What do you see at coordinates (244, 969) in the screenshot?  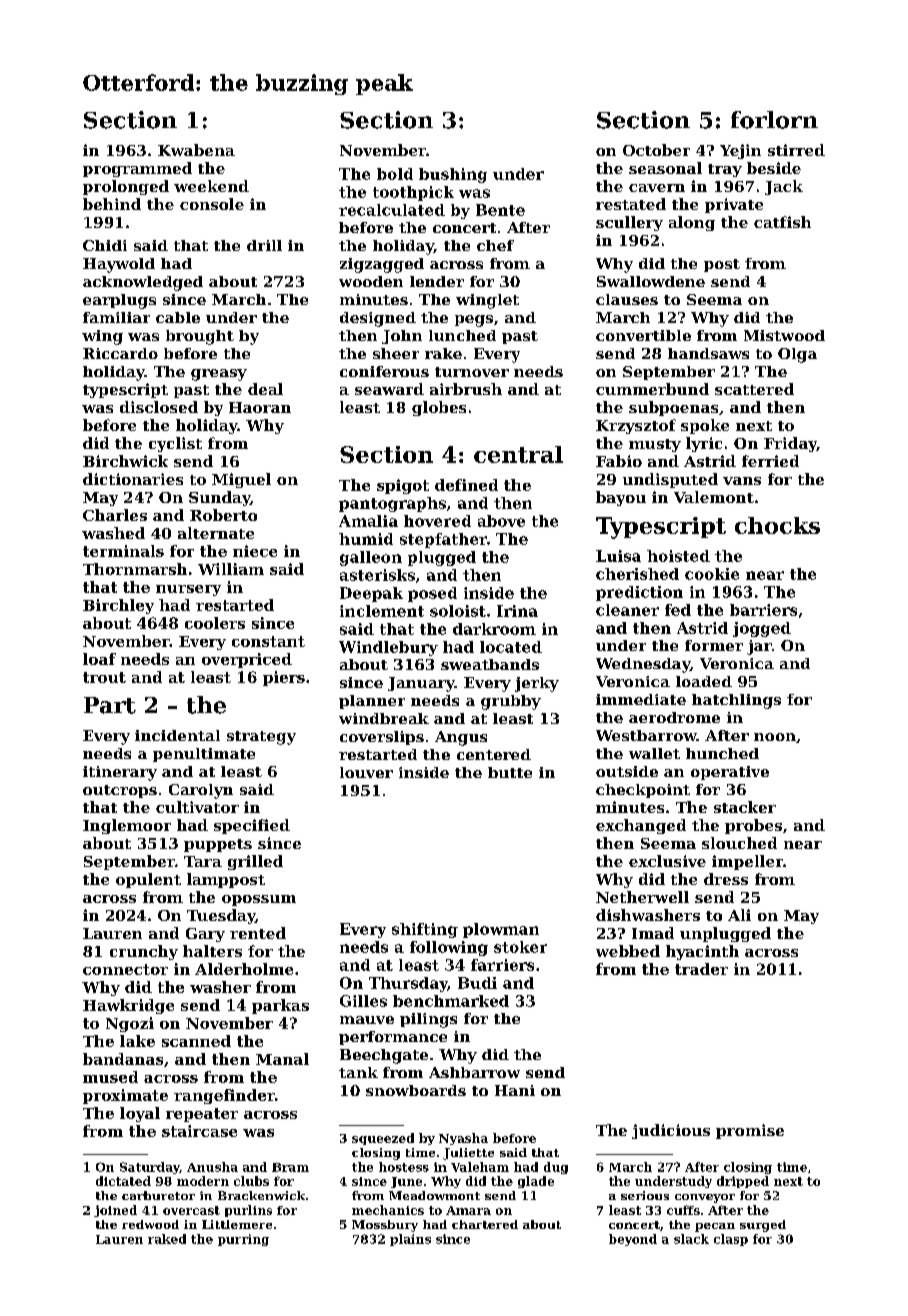 I see `Alderholme` at bounding box center [244, 969].
